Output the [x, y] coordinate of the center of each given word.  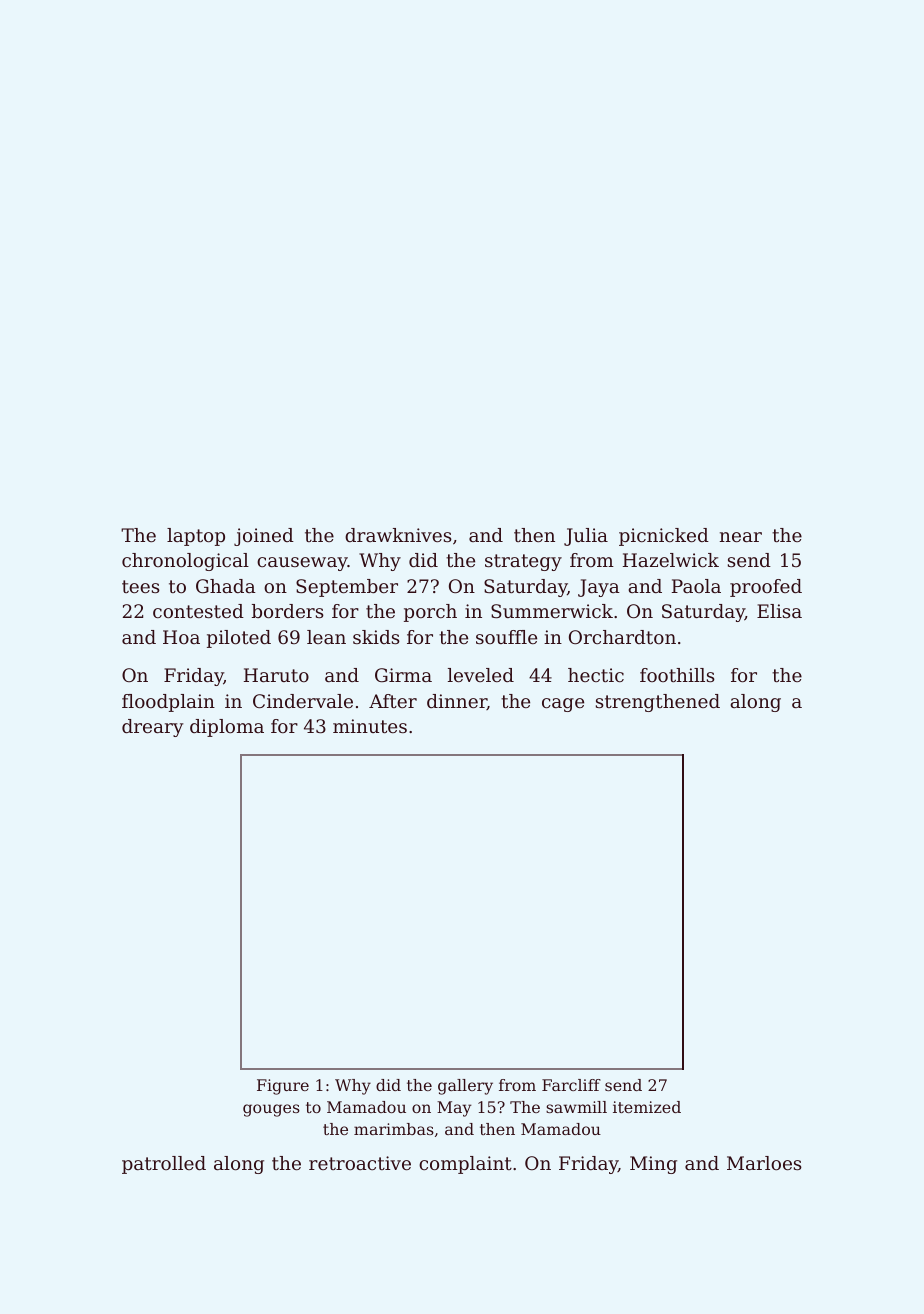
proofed [766, 588]
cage [563, 705]
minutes [370, 726]
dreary [153, 728]
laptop [196, 537]
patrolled [164, 1165]
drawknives [398, 535]
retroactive [360, 1163]
